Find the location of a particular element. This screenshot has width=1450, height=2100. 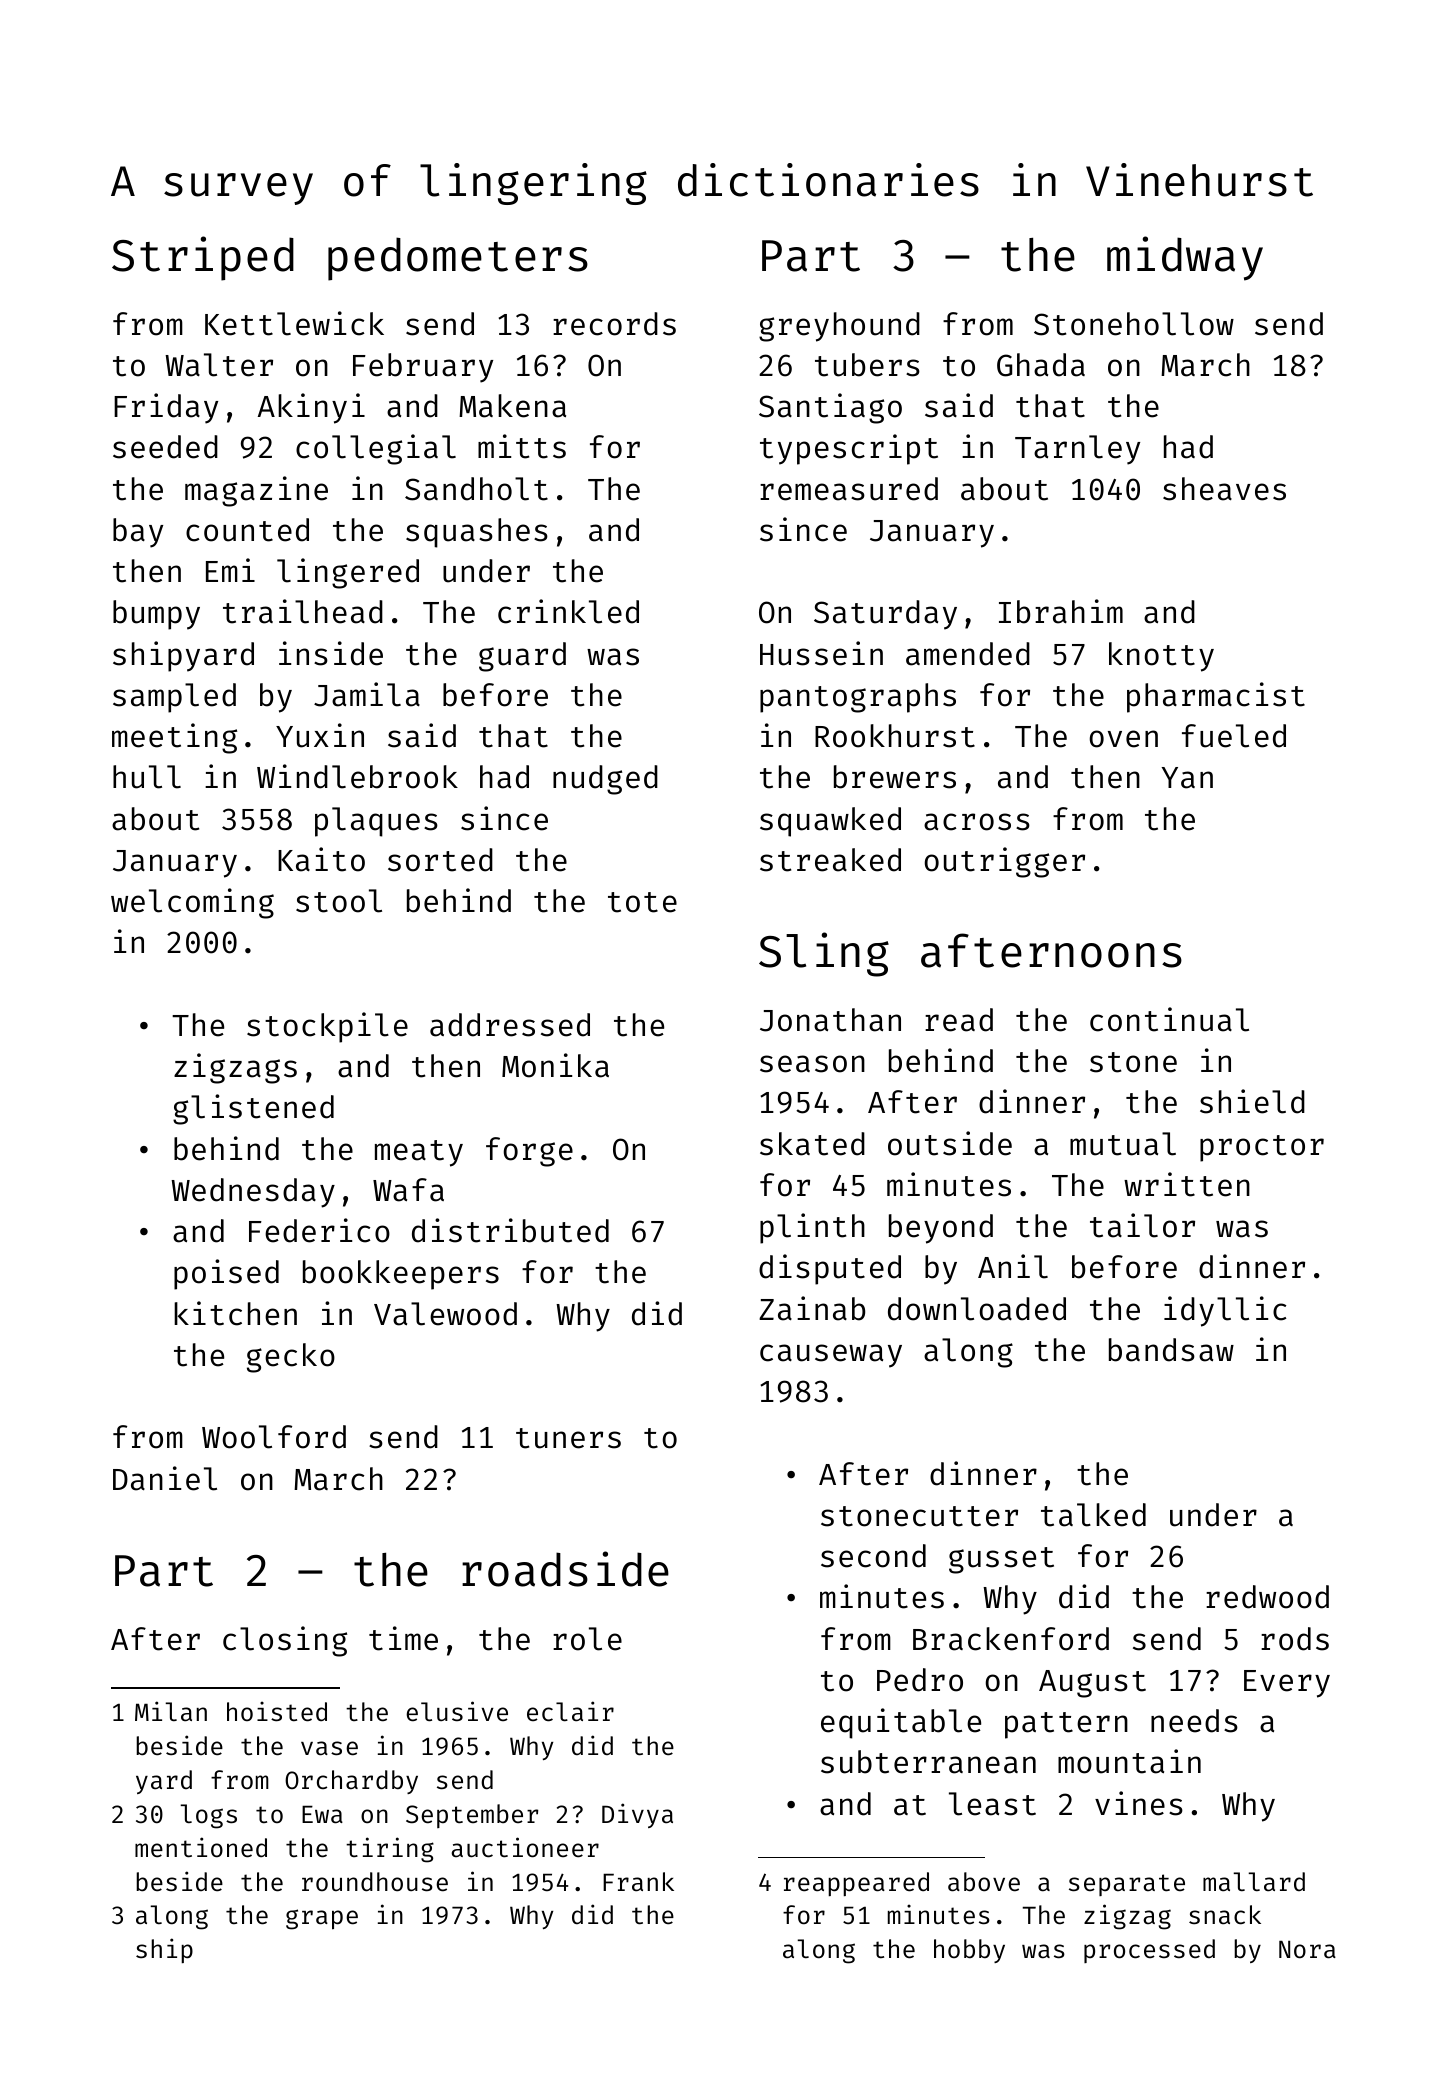

roadside is located at coordinates (565, 1569).
